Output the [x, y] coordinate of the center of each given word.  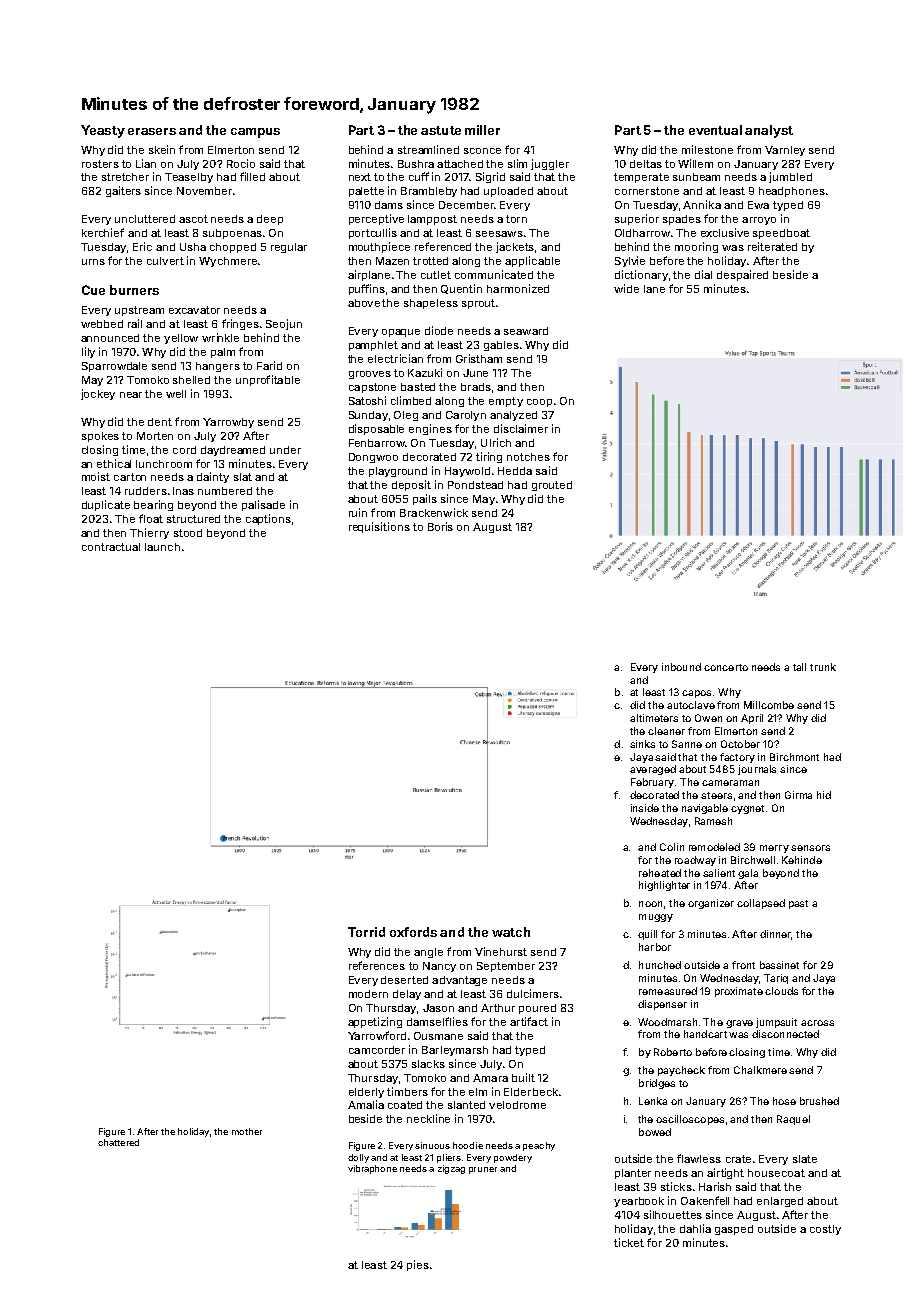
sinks [642, 744]
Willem [695, 163]
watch [511, 932]
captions [268, 519]
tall [799, 667]
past [798, 904]
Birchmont [794, 757]
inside [645, 808]
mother [247, 1131]
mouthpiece [379, 247]
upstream [139, 311]
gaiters [123, 191]
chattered [118, 1142]
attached [460, 164]
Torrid [366, 932]
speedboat [781, 234]
